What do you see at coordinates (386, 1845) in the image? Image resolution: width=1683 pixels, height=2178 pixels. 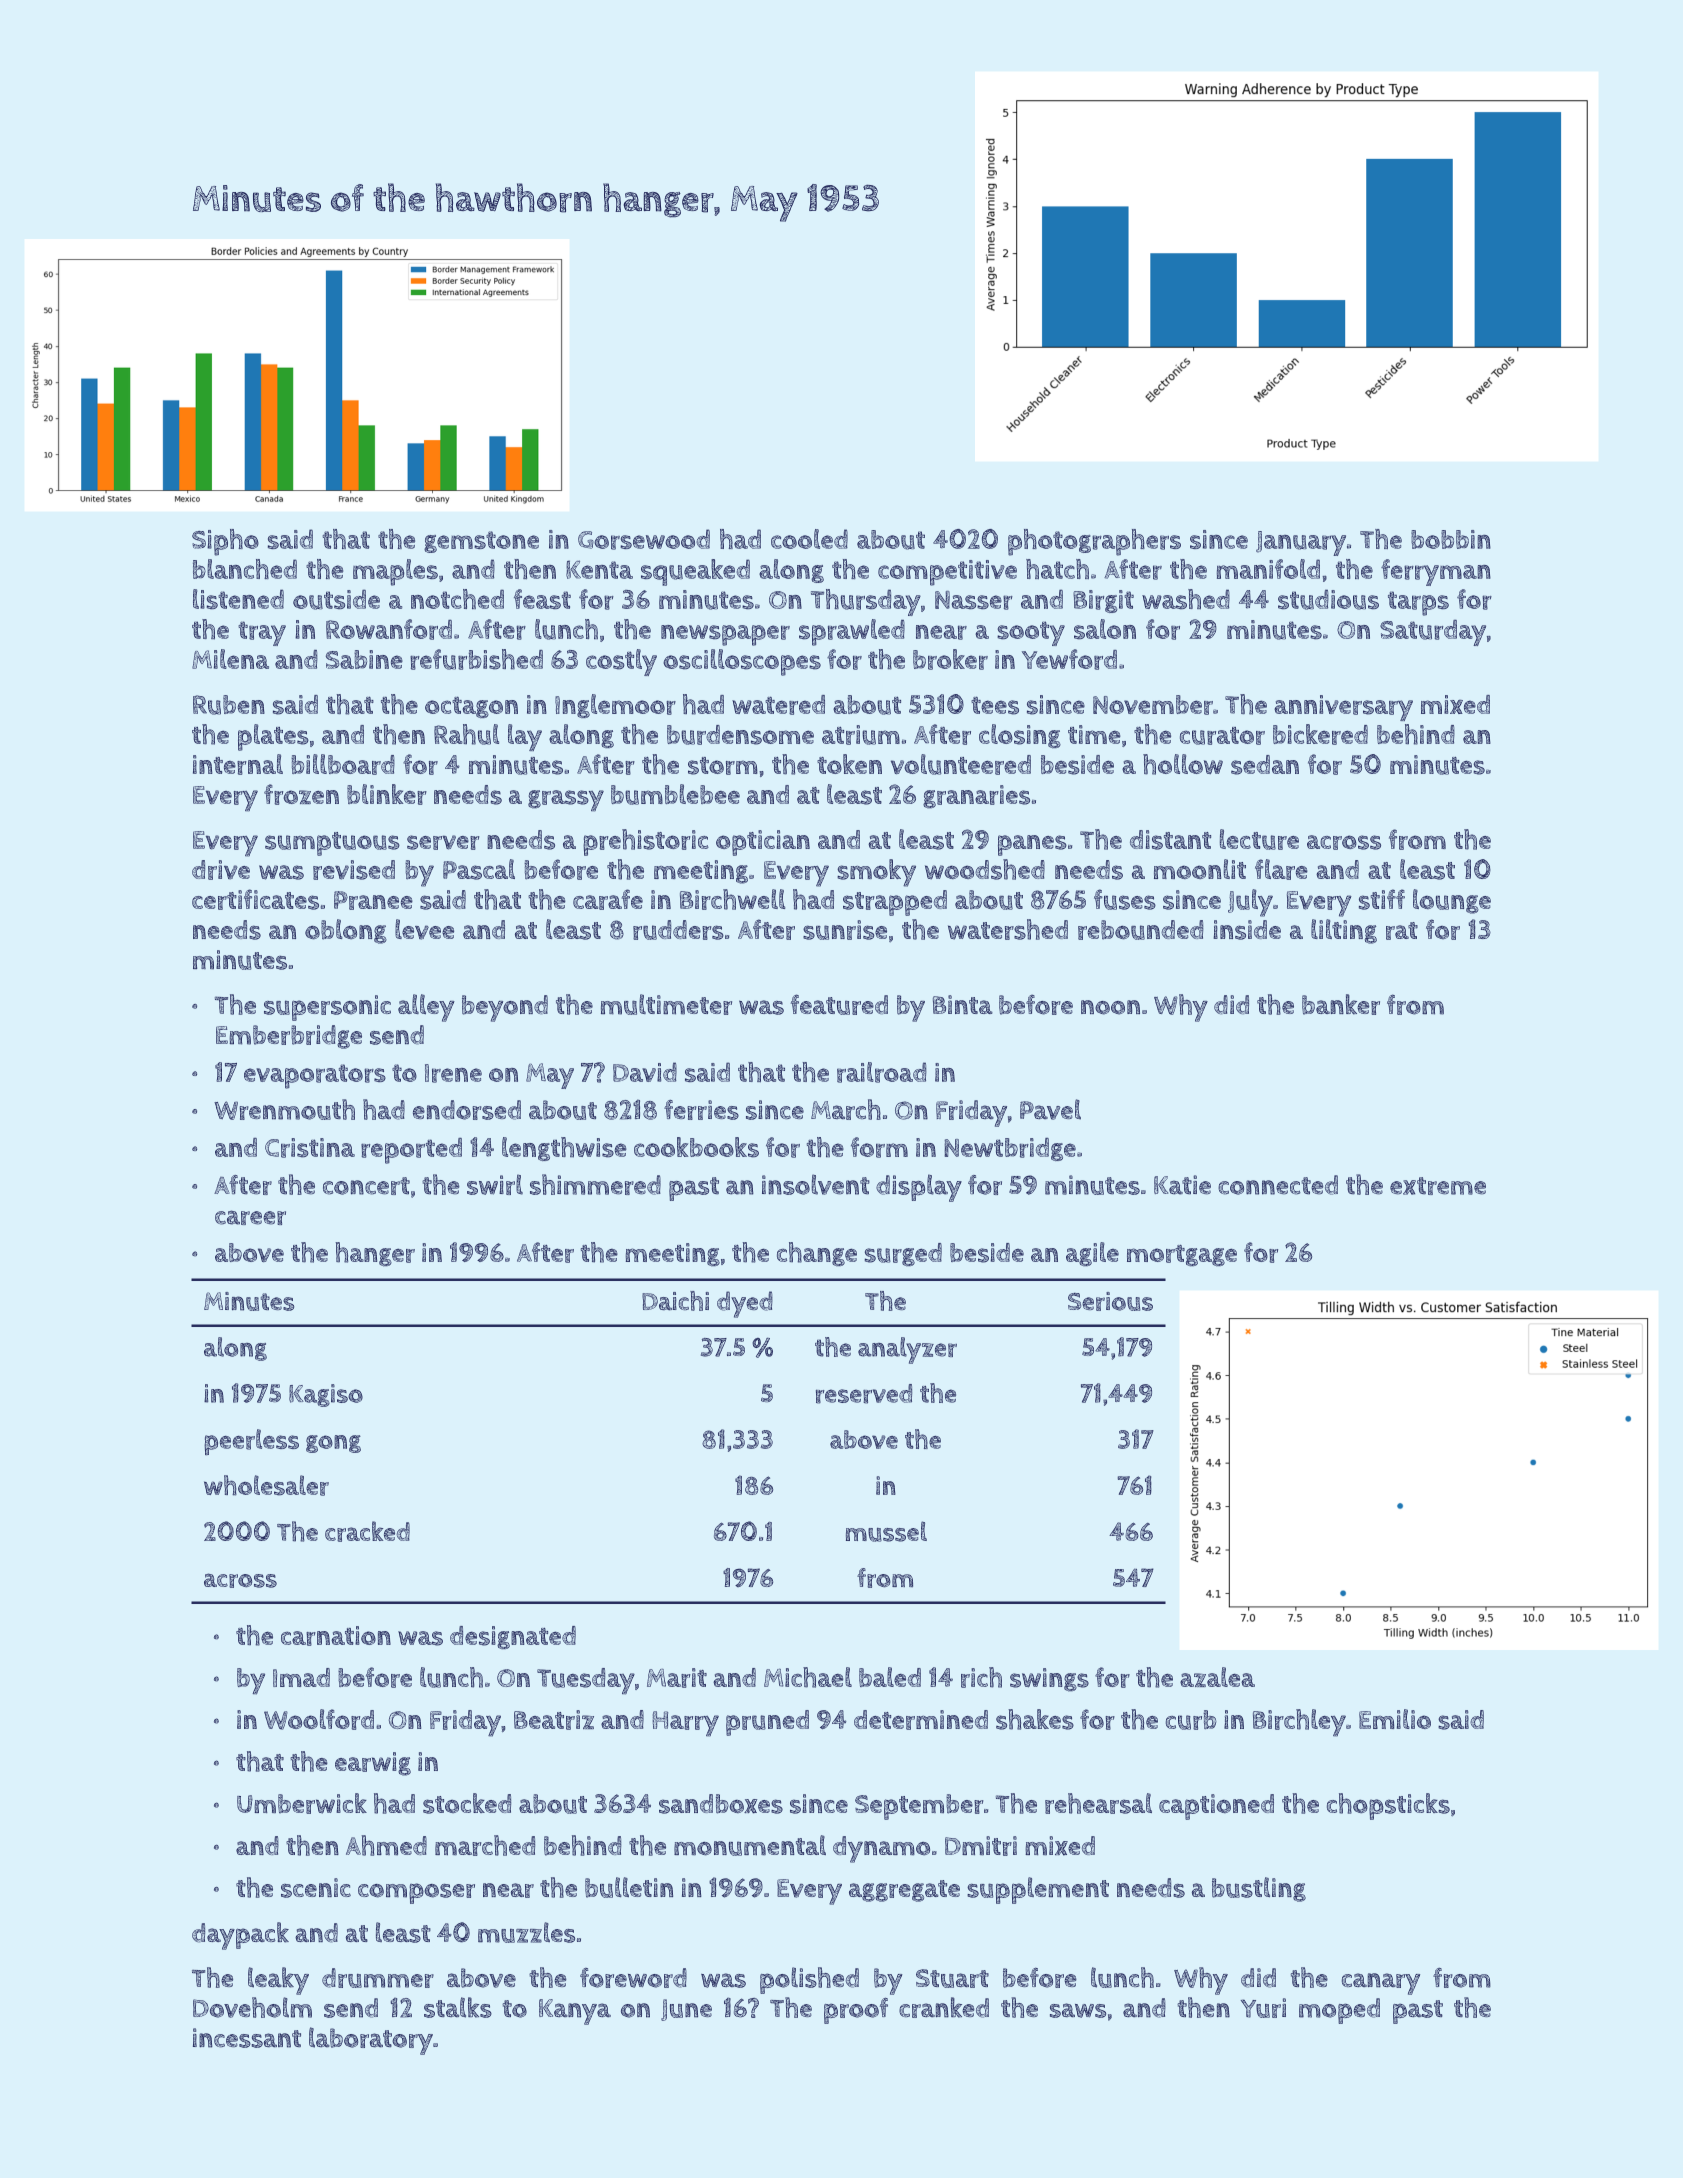 I see `Ahmed` at bounding box center [386, 1845].
